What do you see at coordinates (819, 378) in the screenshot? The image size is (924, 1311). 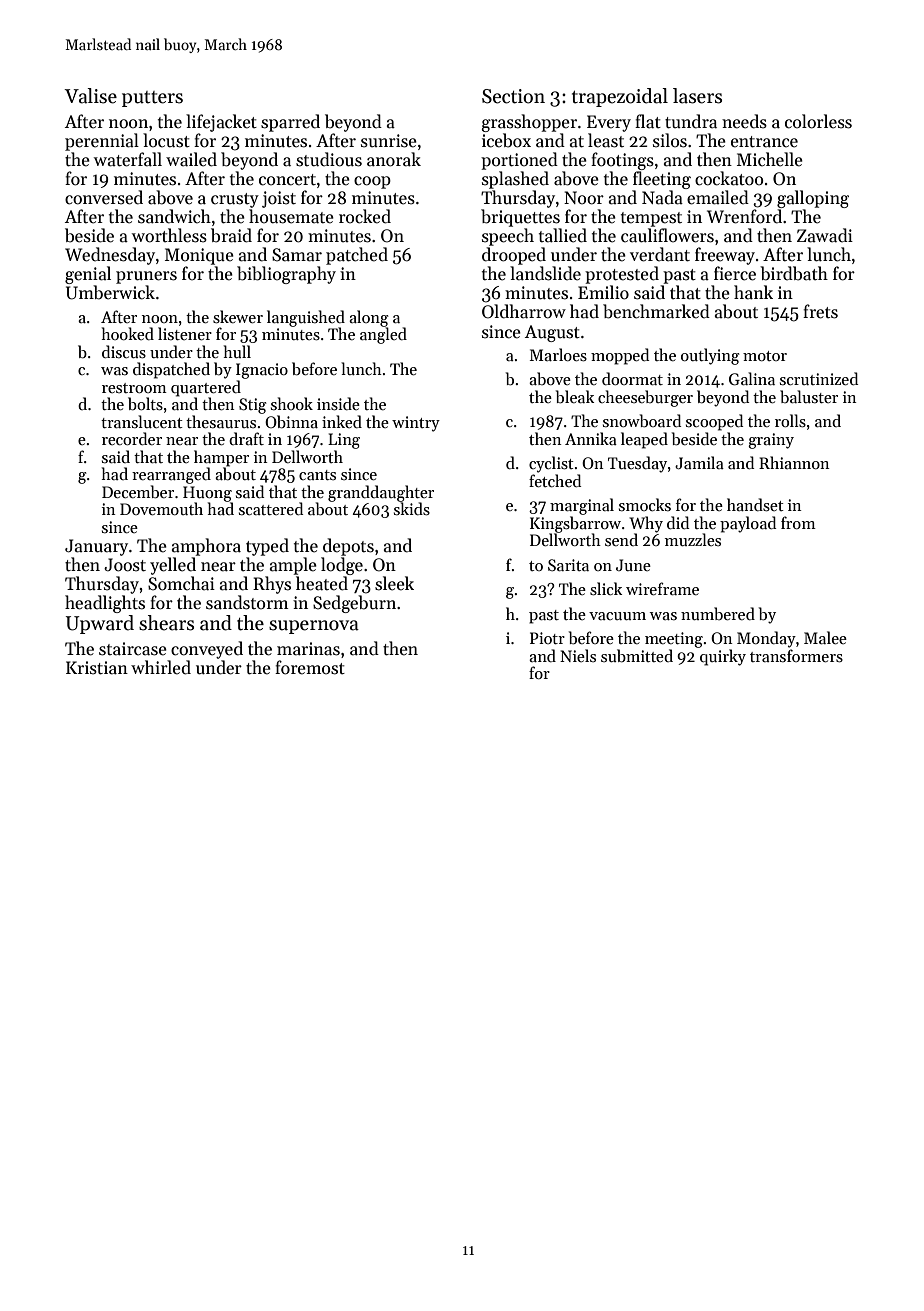 I see `scrutinized` at bounding box center [819, 378].
